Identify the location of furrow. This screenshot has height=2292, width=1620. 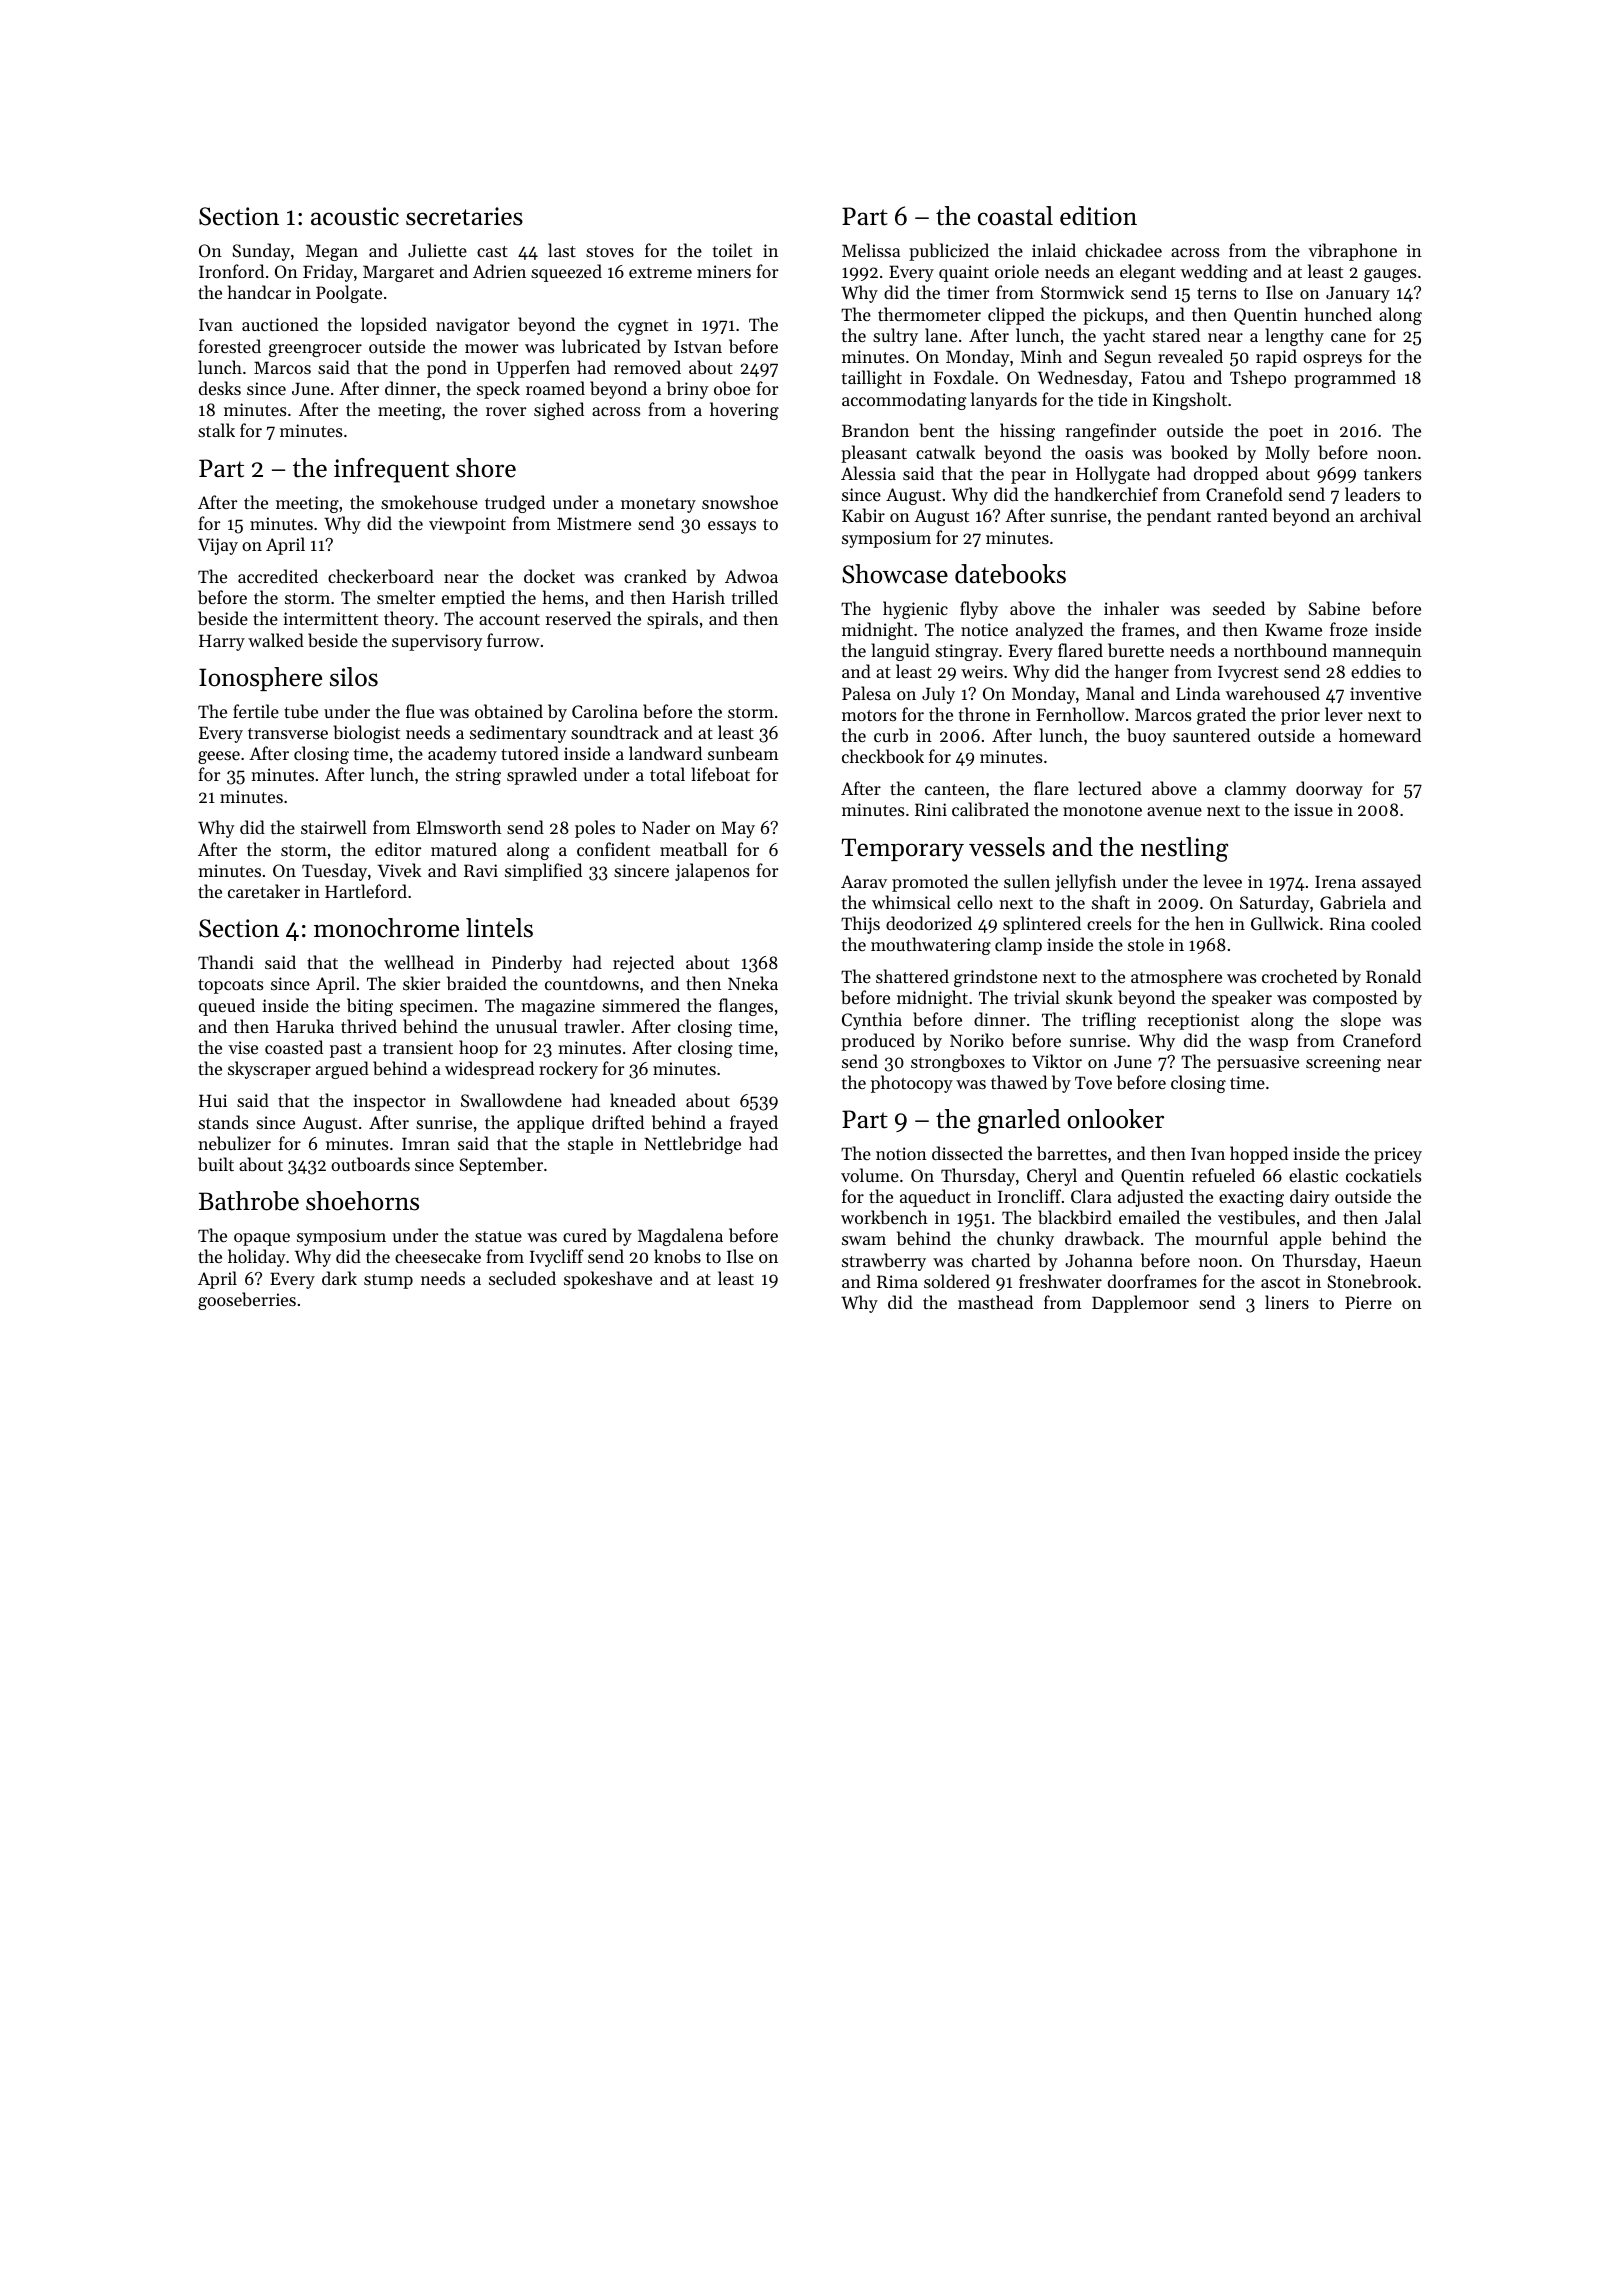
(513, 640).
